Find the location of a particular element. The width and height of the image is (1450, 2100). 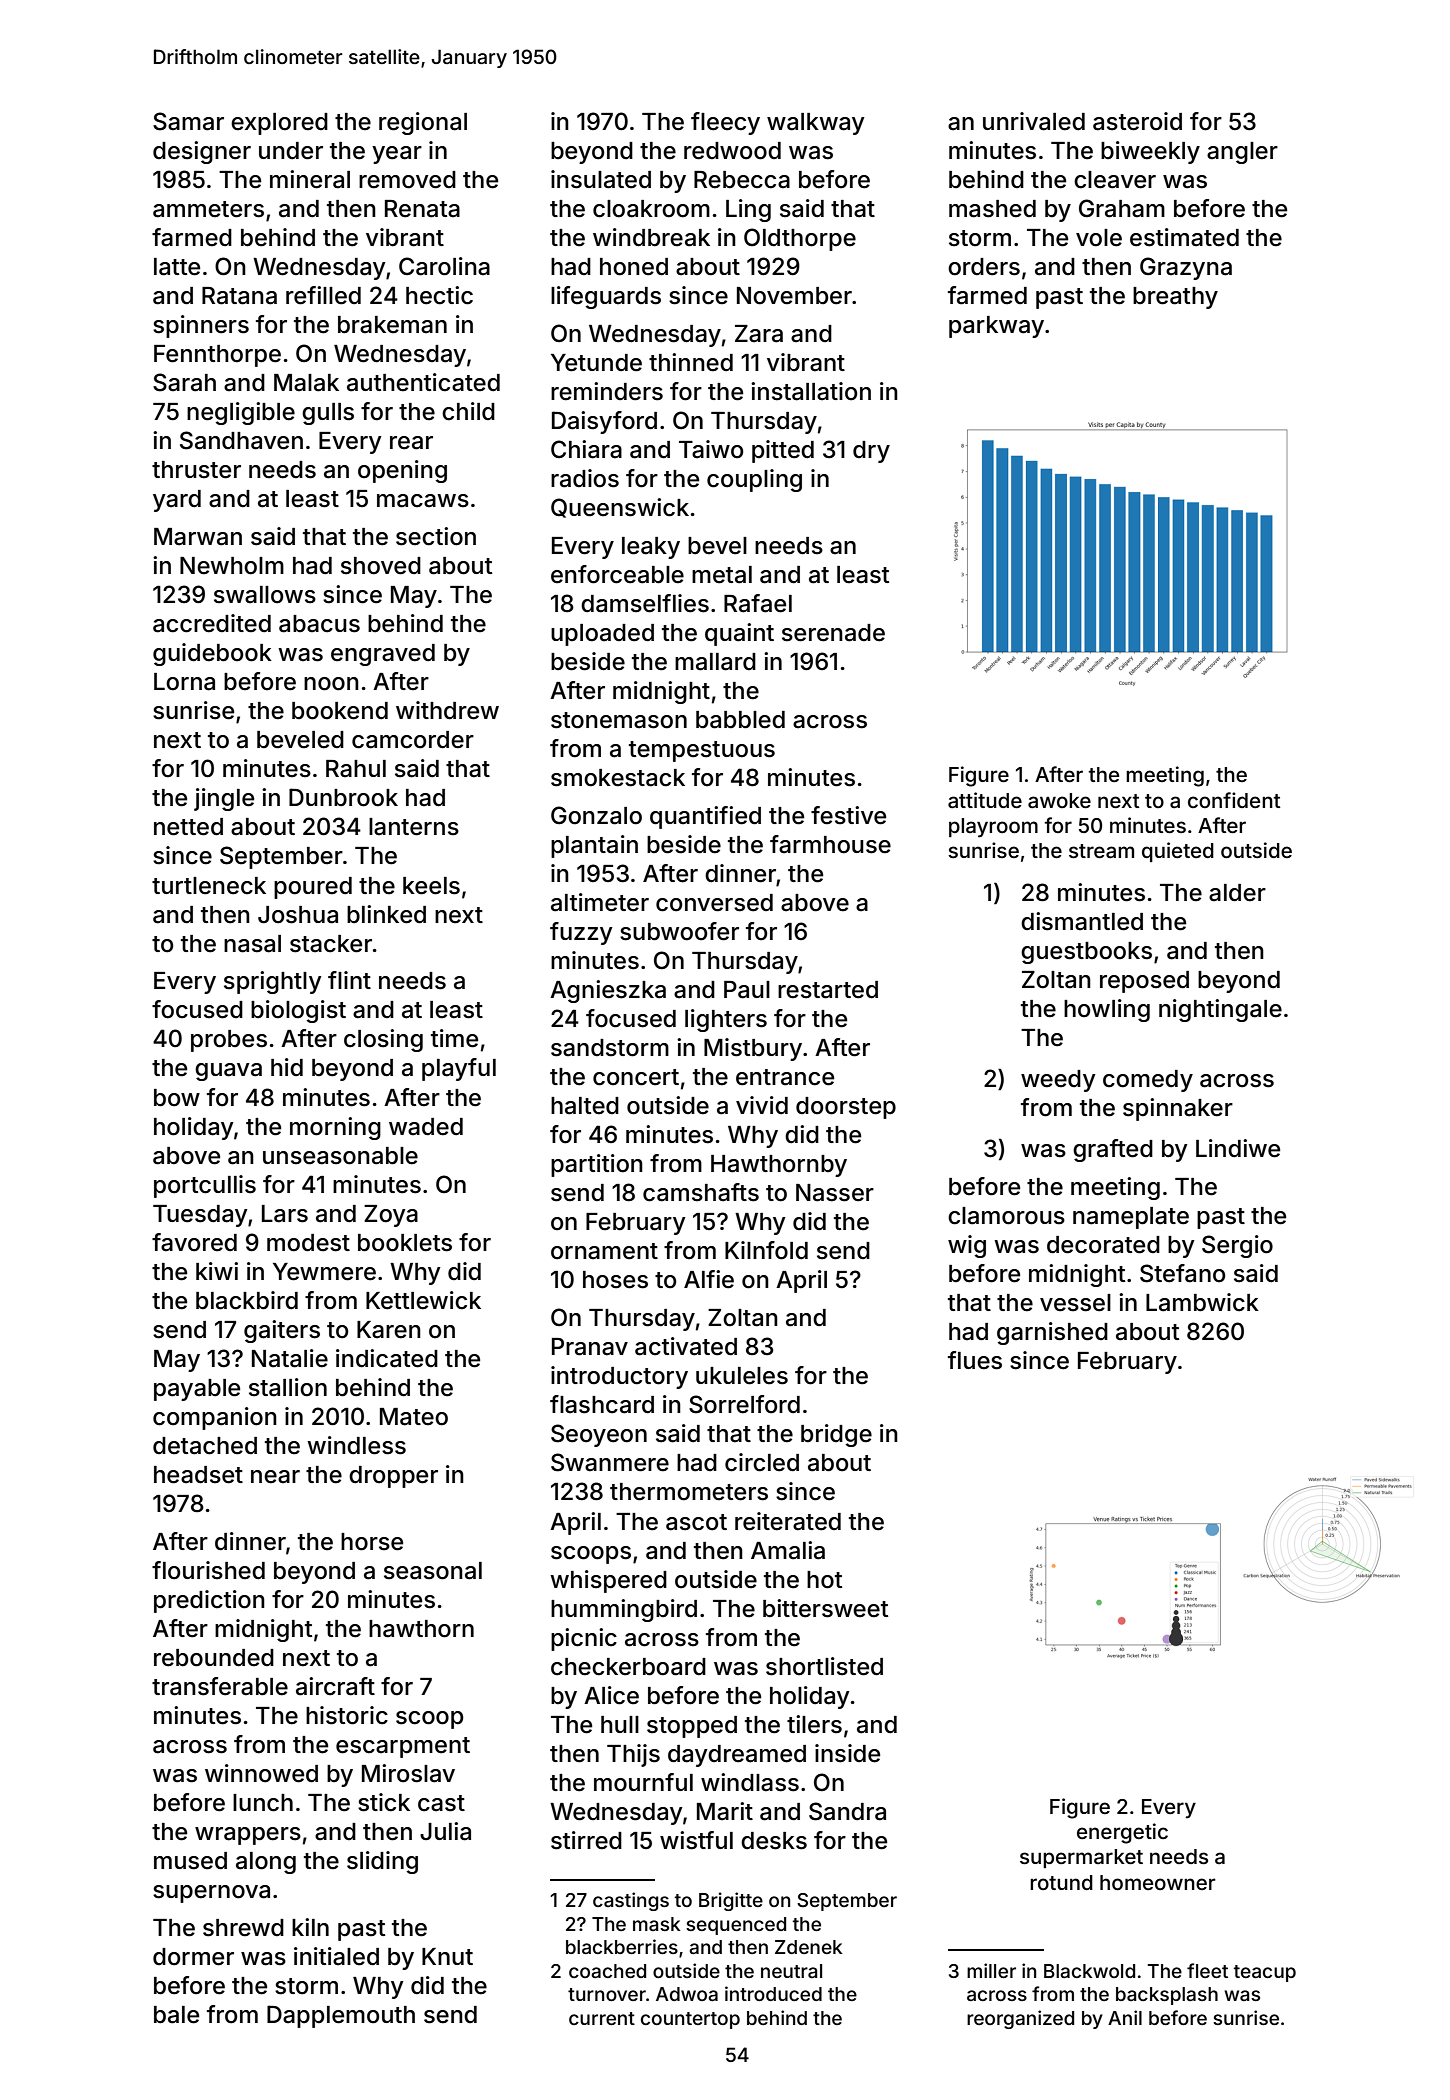

designer is located at coordinates (202, 152).
